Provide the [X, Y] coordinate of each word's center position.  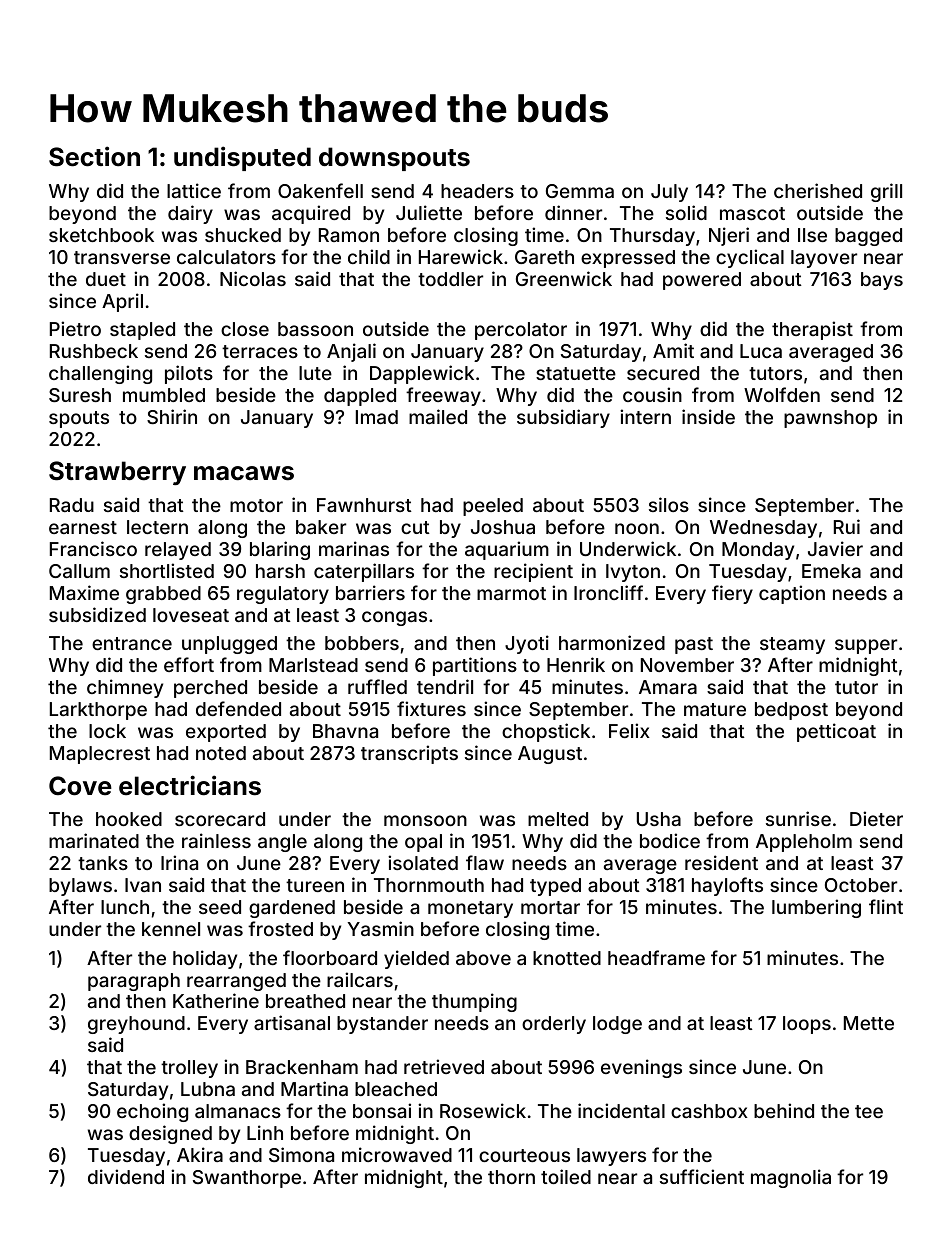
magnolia [791, 1178]
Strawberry [117, 473]
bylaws [80, 887]
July [669, 193]
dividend [126, 1176]
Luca [761, 351]
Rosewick [483, 1110]
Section [94, 156]
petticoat [836, 732]
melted [558, 819]
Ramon [349, 235]
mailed [438, 416]
